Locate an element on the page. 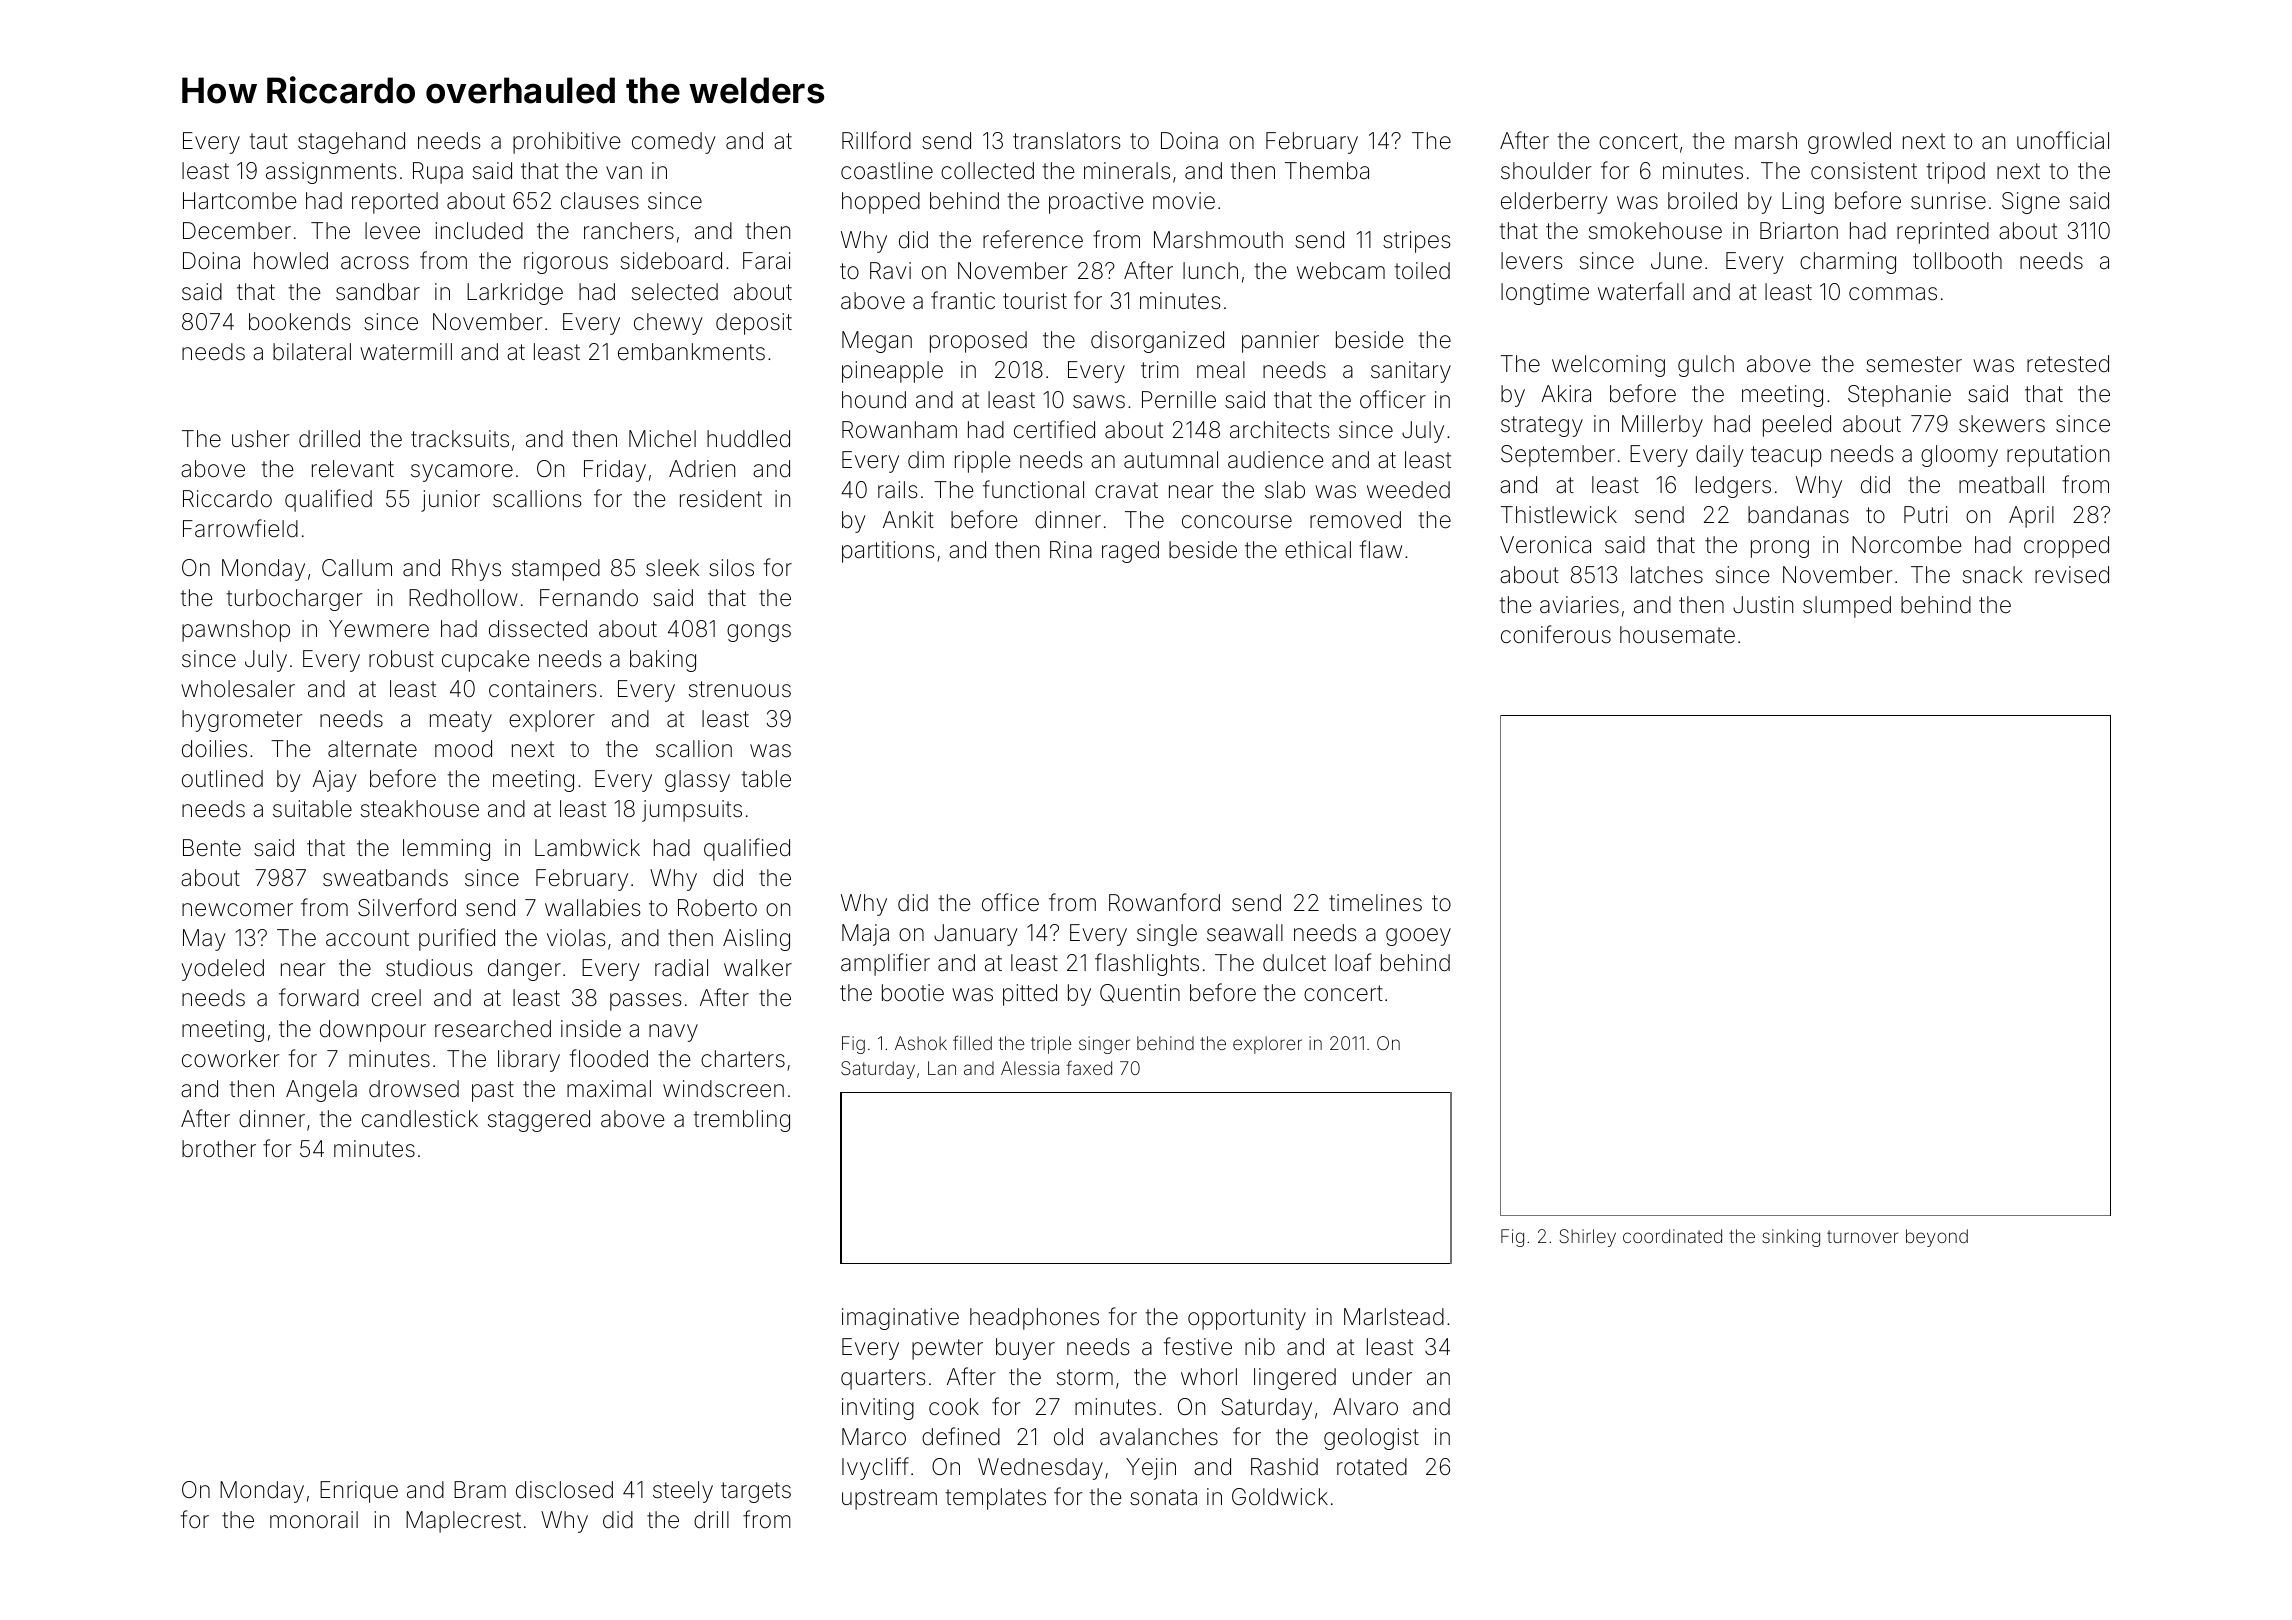 Image resolution: width=2292 pixels, height=1620 pixels. webcam is located at coordinates (1341, 271).
